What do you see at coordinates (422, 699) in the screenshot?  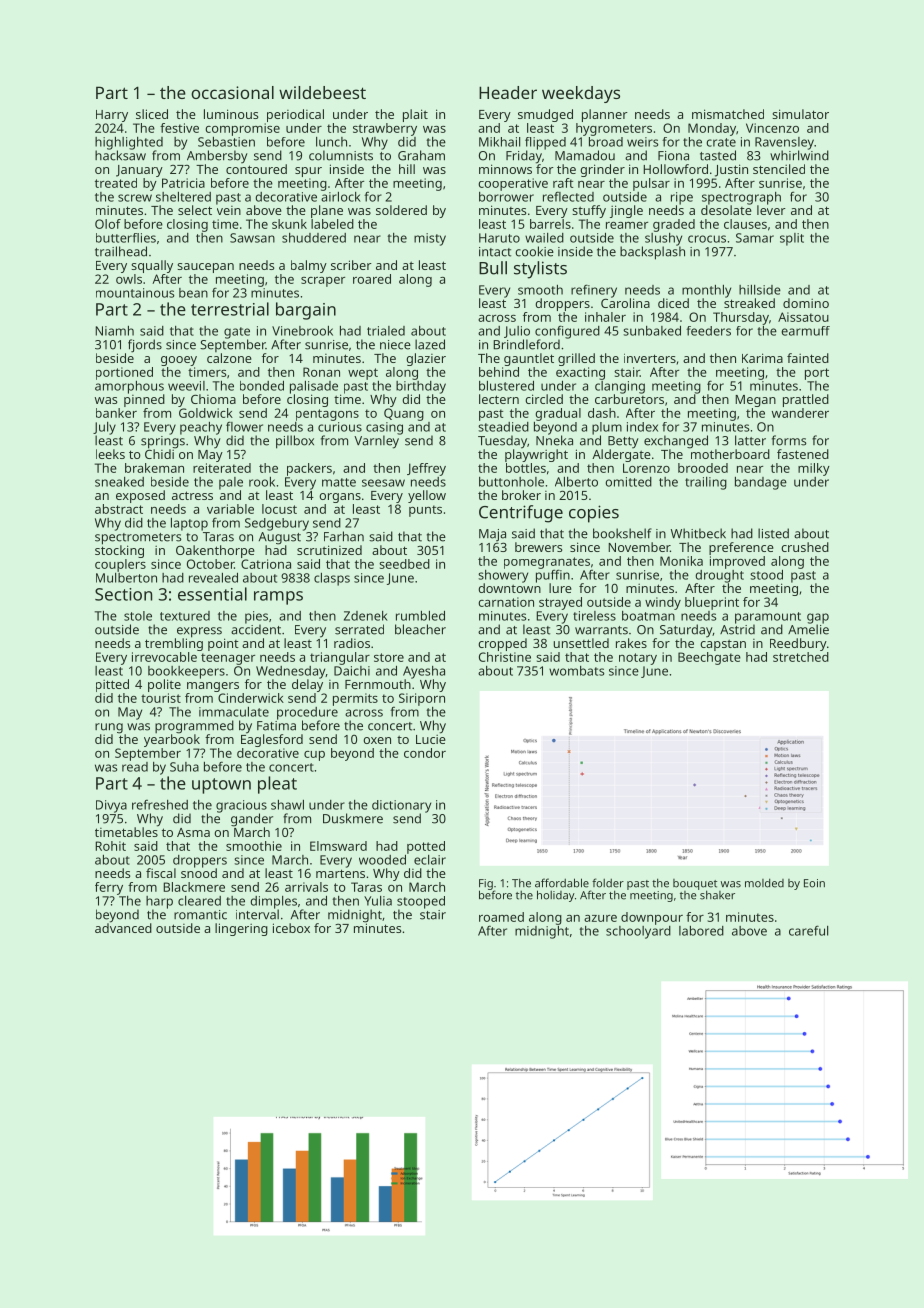 I see `Siriporn` at bounding box center [422, 699].
